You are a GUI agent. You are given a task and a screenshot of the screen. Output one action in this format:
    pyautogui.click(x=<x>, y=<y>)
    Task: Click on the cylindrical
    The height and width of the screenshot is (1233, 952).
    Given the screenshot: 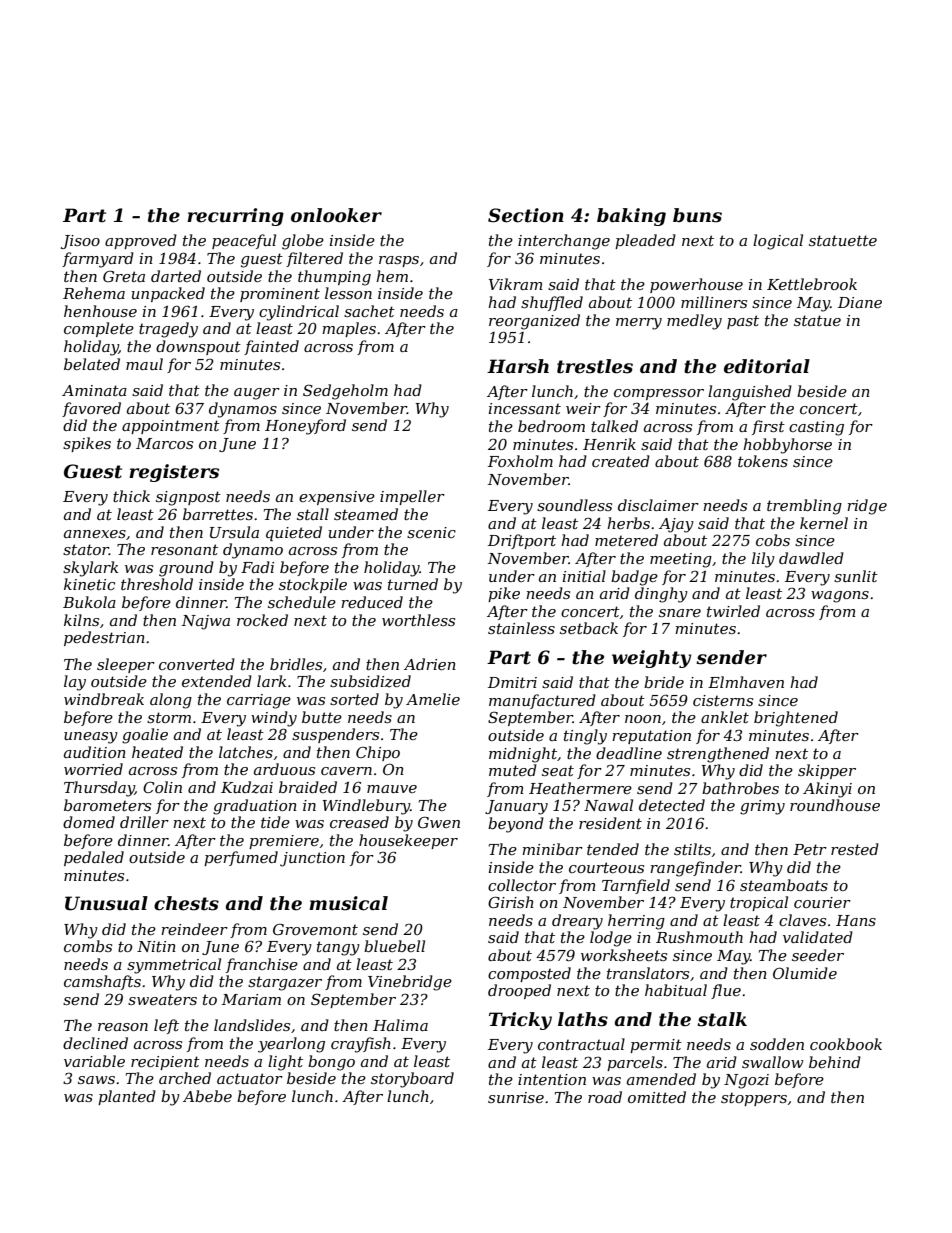 What is the action you would take?
    pyautogui.click(x=299, y=313)
